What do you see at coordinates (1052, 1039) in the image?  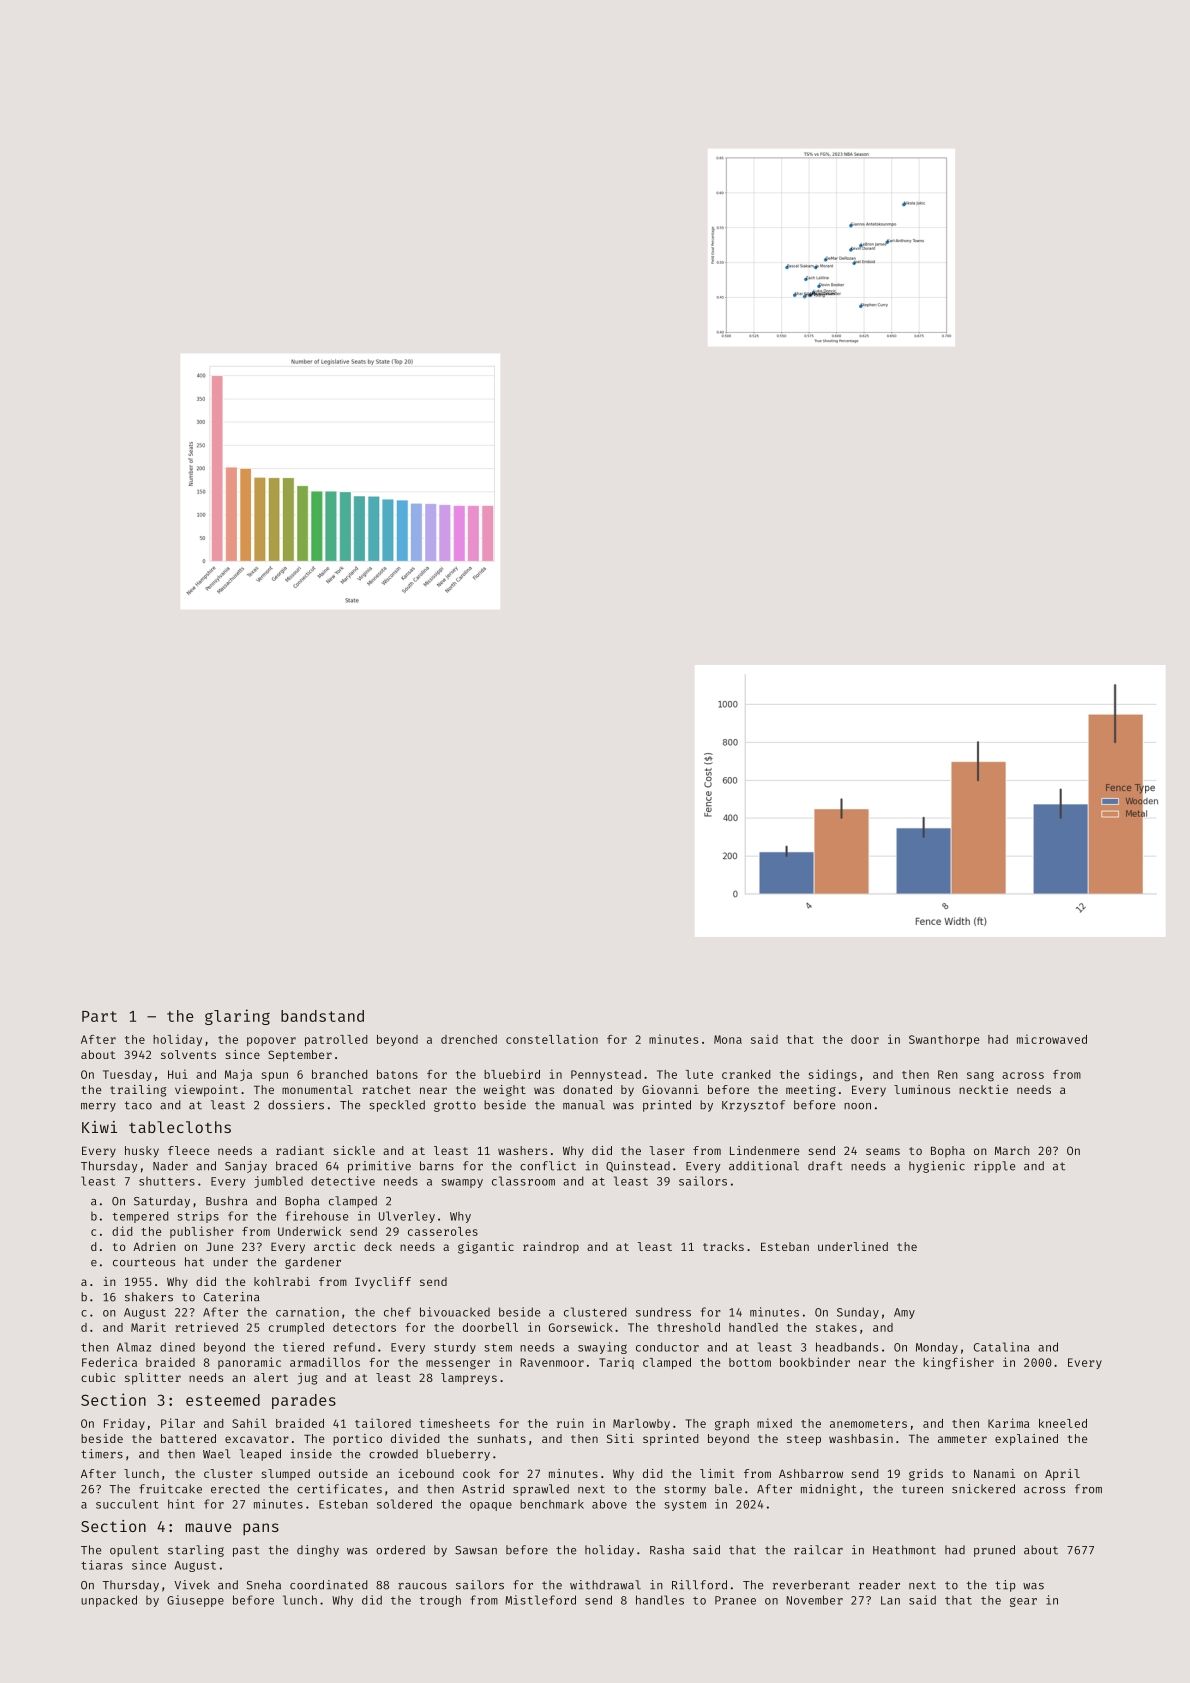 I see `microwaved` at bounding box center [1052, 1039].
